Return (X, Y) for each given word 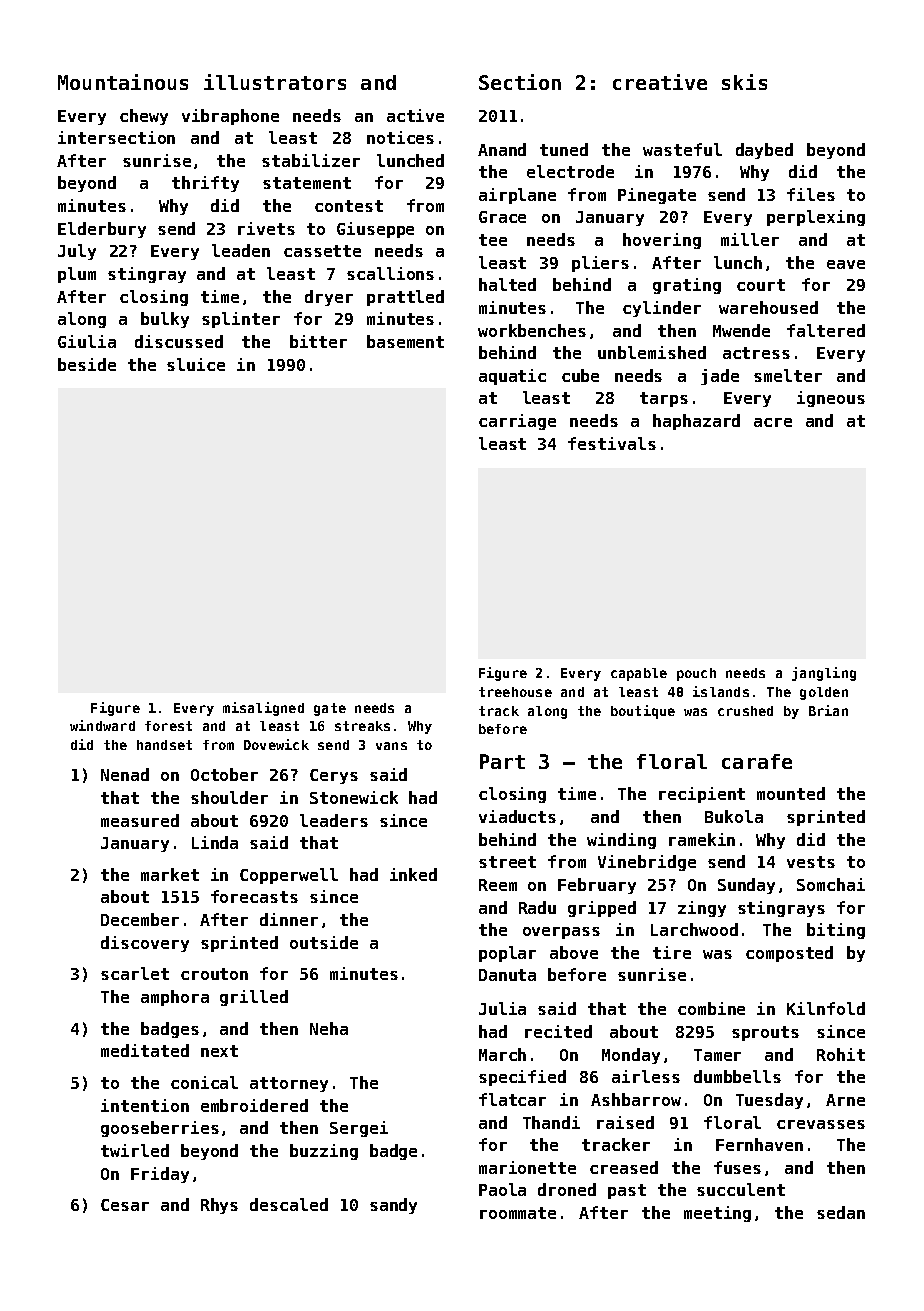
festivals (612, 443)
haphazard (696, 422)
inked (413, 874)
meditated (145, 1050)
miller (750, 239)
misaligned (263, 709)
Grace (502, 217)
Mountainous (123, 82)
